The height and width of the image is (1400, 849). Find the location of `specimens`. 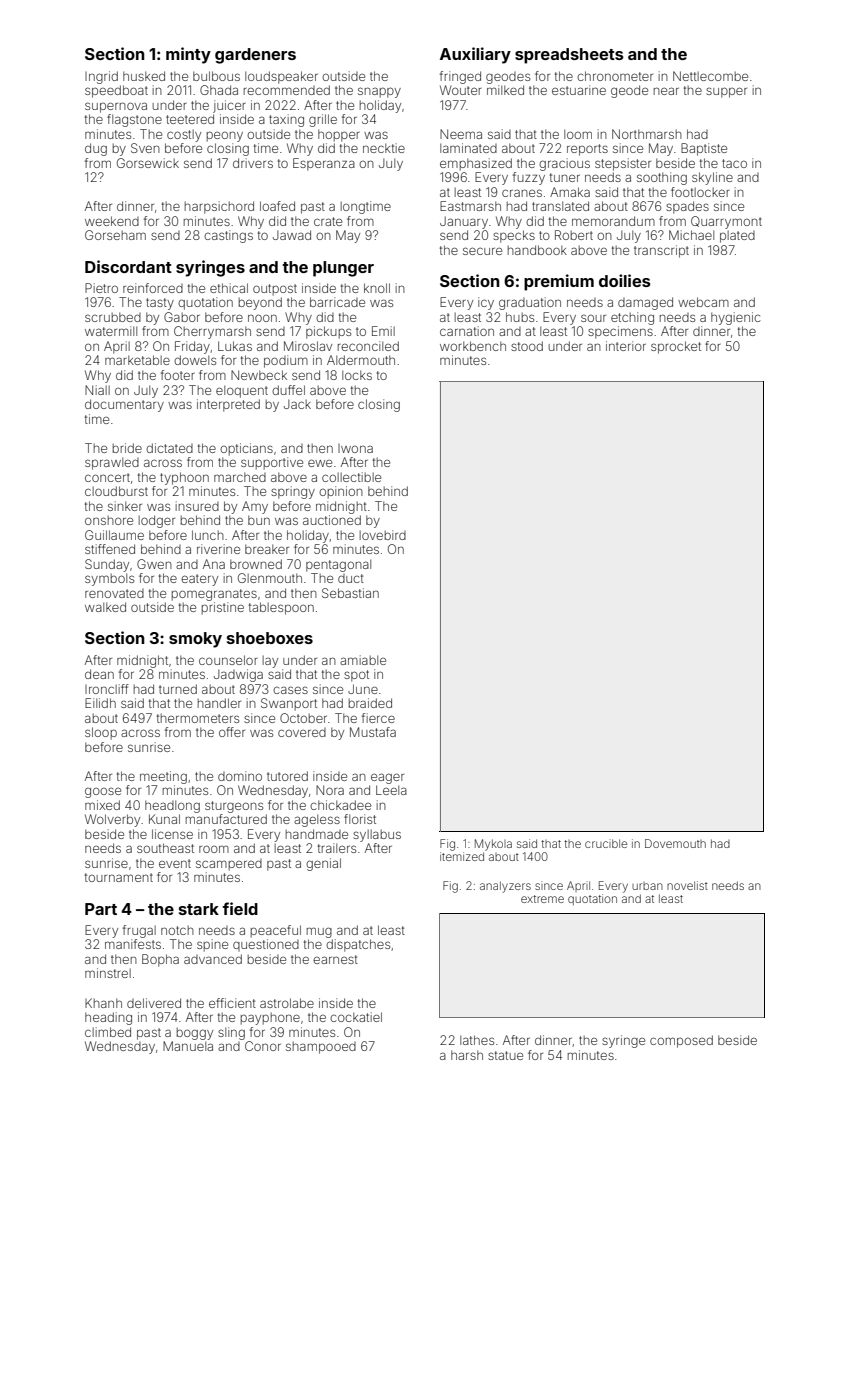

specimens is located at coordinates (620, 332).
